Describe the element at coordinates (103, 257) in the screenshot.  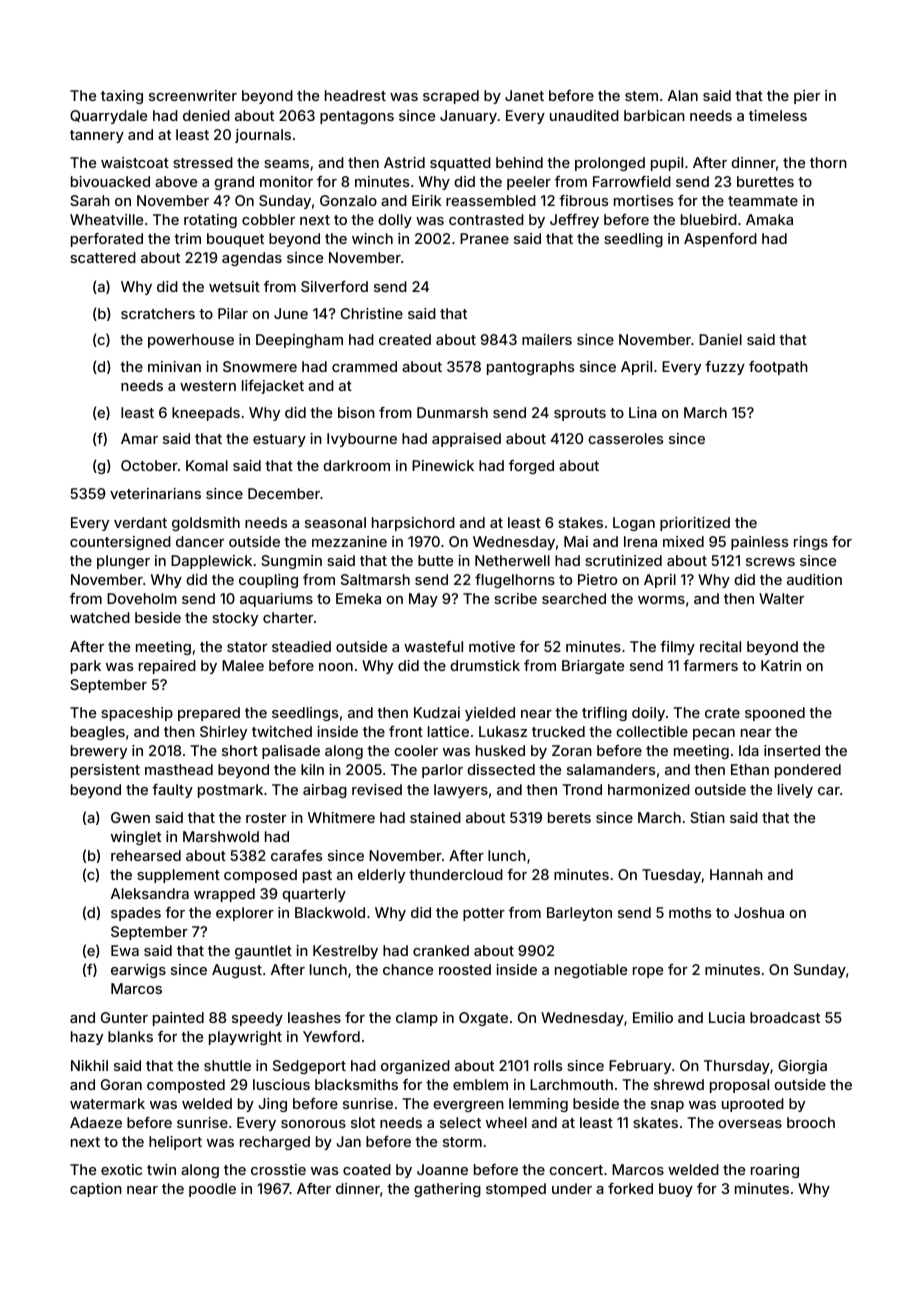
I see `scattered` at that location.
